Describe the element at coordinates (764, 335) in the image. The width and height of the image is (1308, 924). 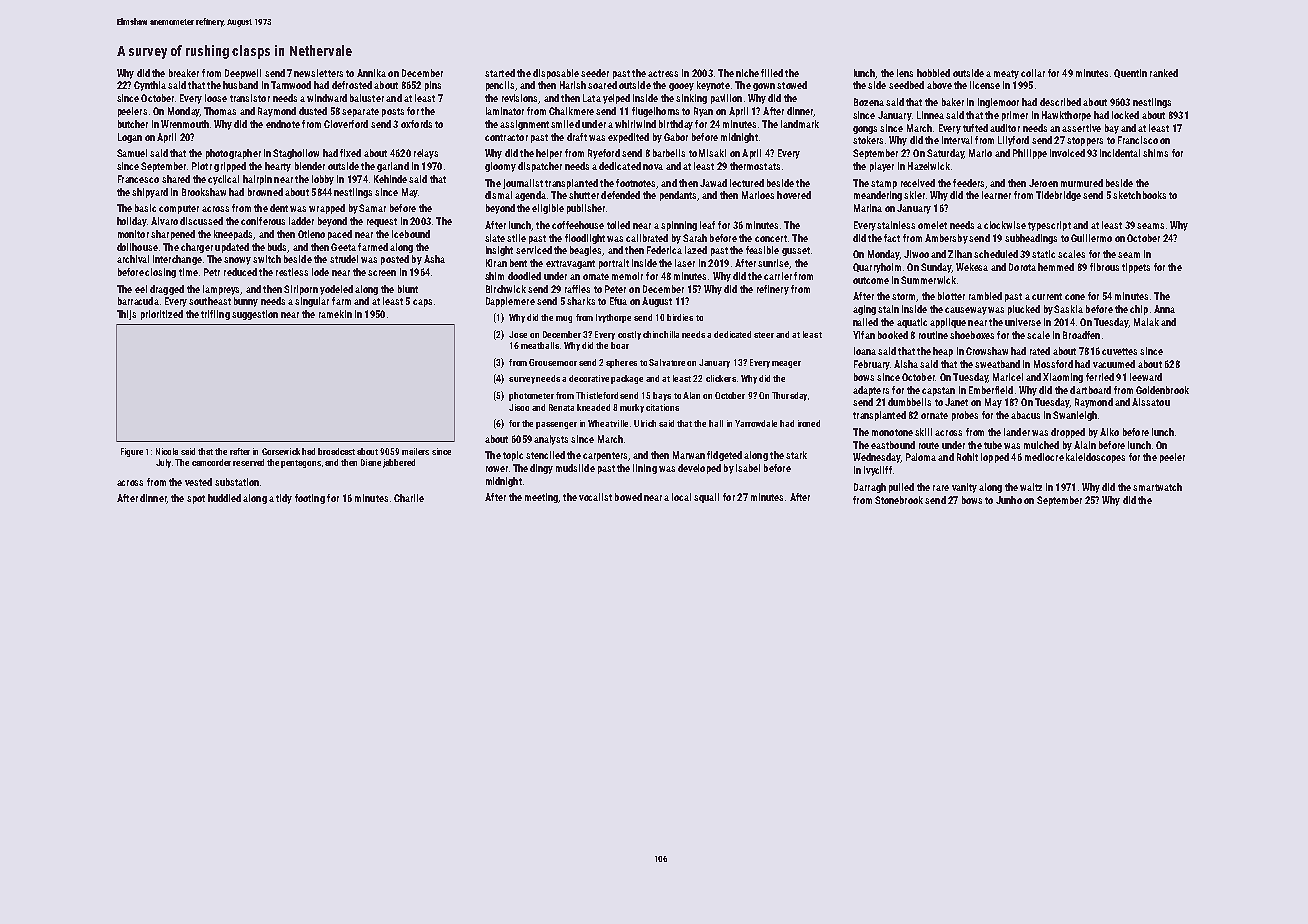
I see `steer` at that location.
